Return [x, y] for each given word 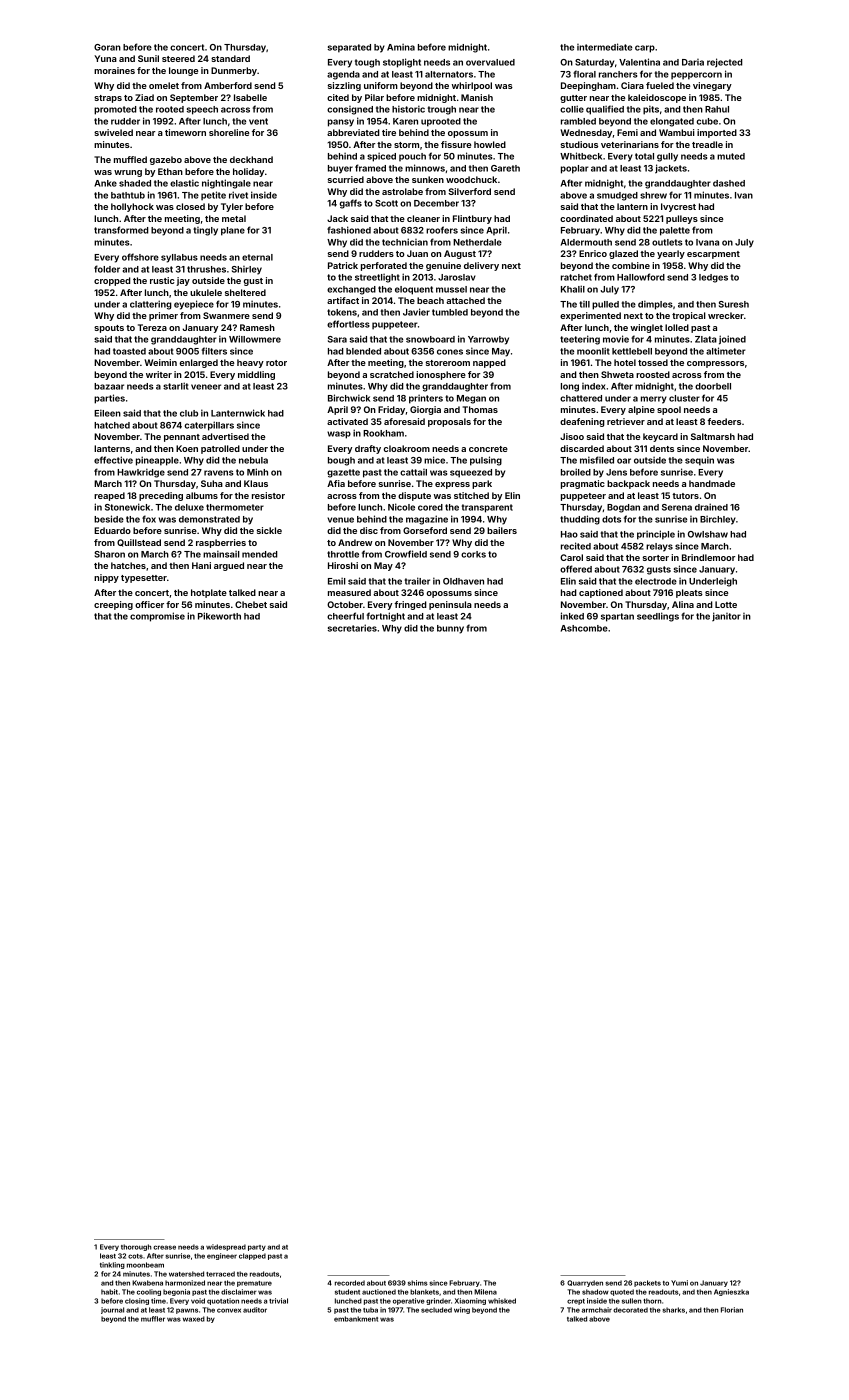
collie [572, 109]
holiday [248, 172]
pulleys [682, 219]
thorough [136, 1247]
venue [340, 520]
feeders [724, 421]
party [257, 1248]
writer [159, 374]
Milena [485, 1292]
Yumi [679, 1283]
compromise [157, 617]
